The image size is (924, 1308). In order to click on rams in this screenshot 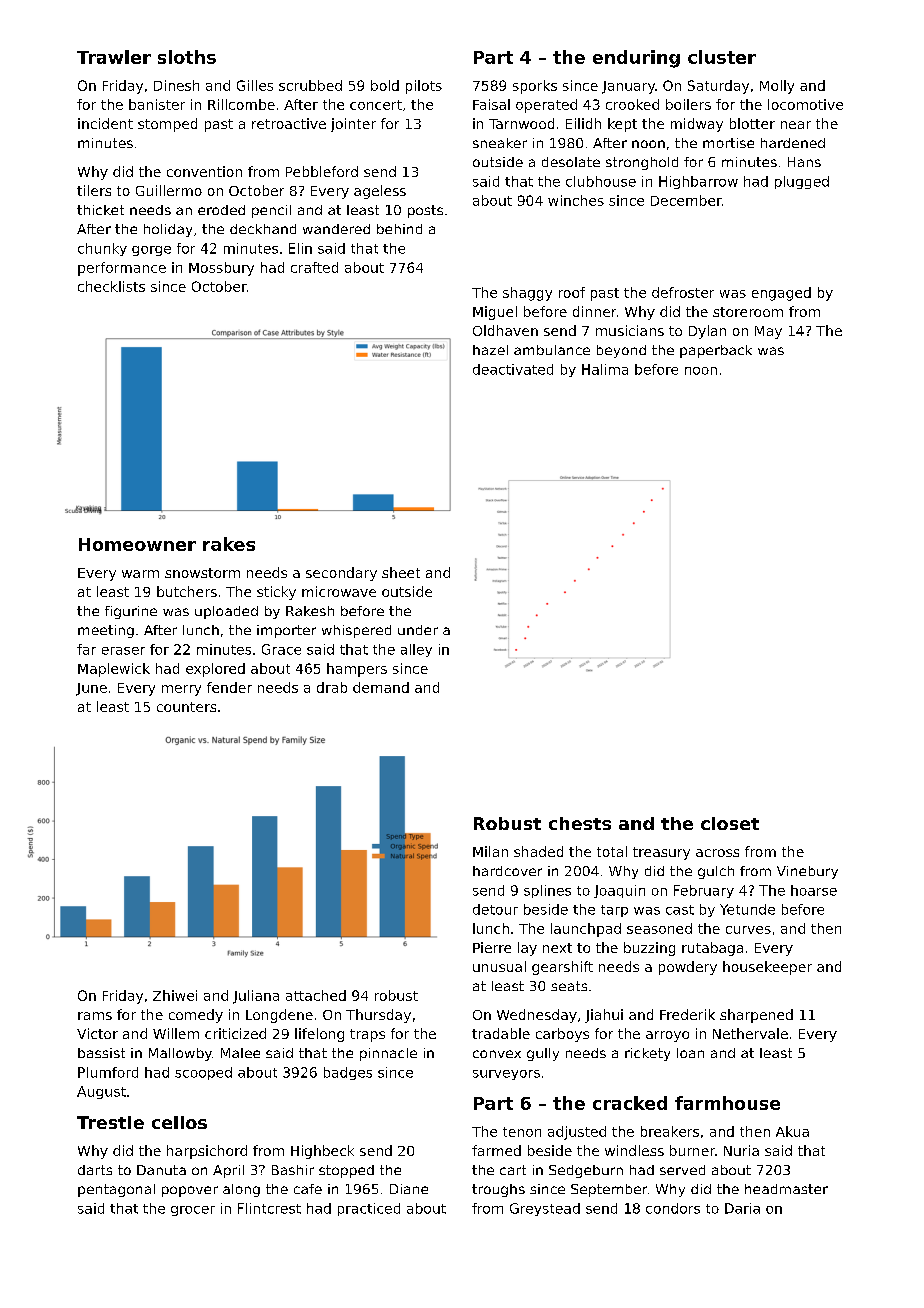, I will do `click(95, 1016)`.
